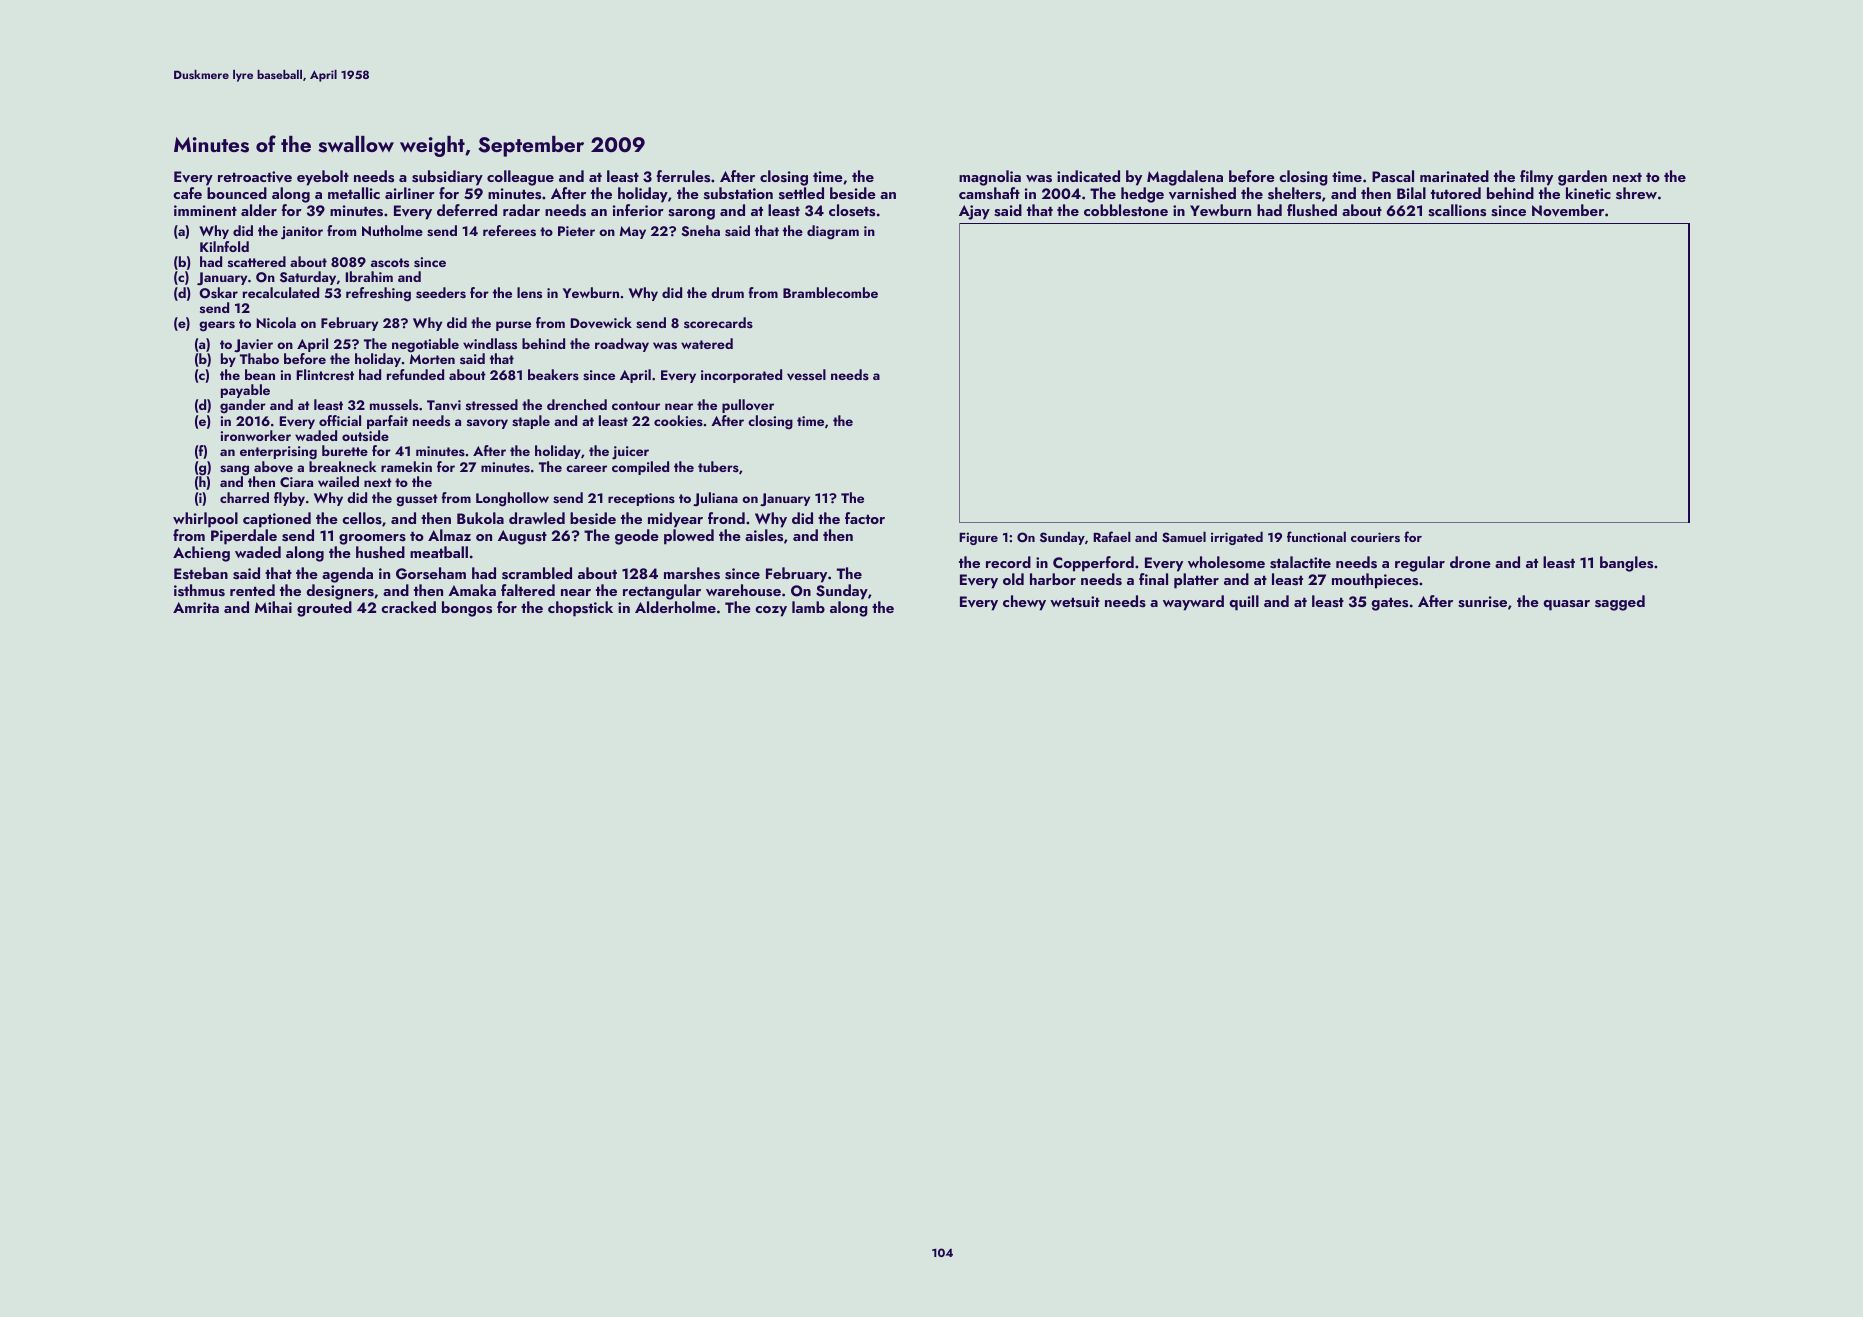 The height and width of the document is (1317, 1863). What do you see at coordinates (257, 261) in the document?
I see `scattered` at bounding box center [257, 261].
